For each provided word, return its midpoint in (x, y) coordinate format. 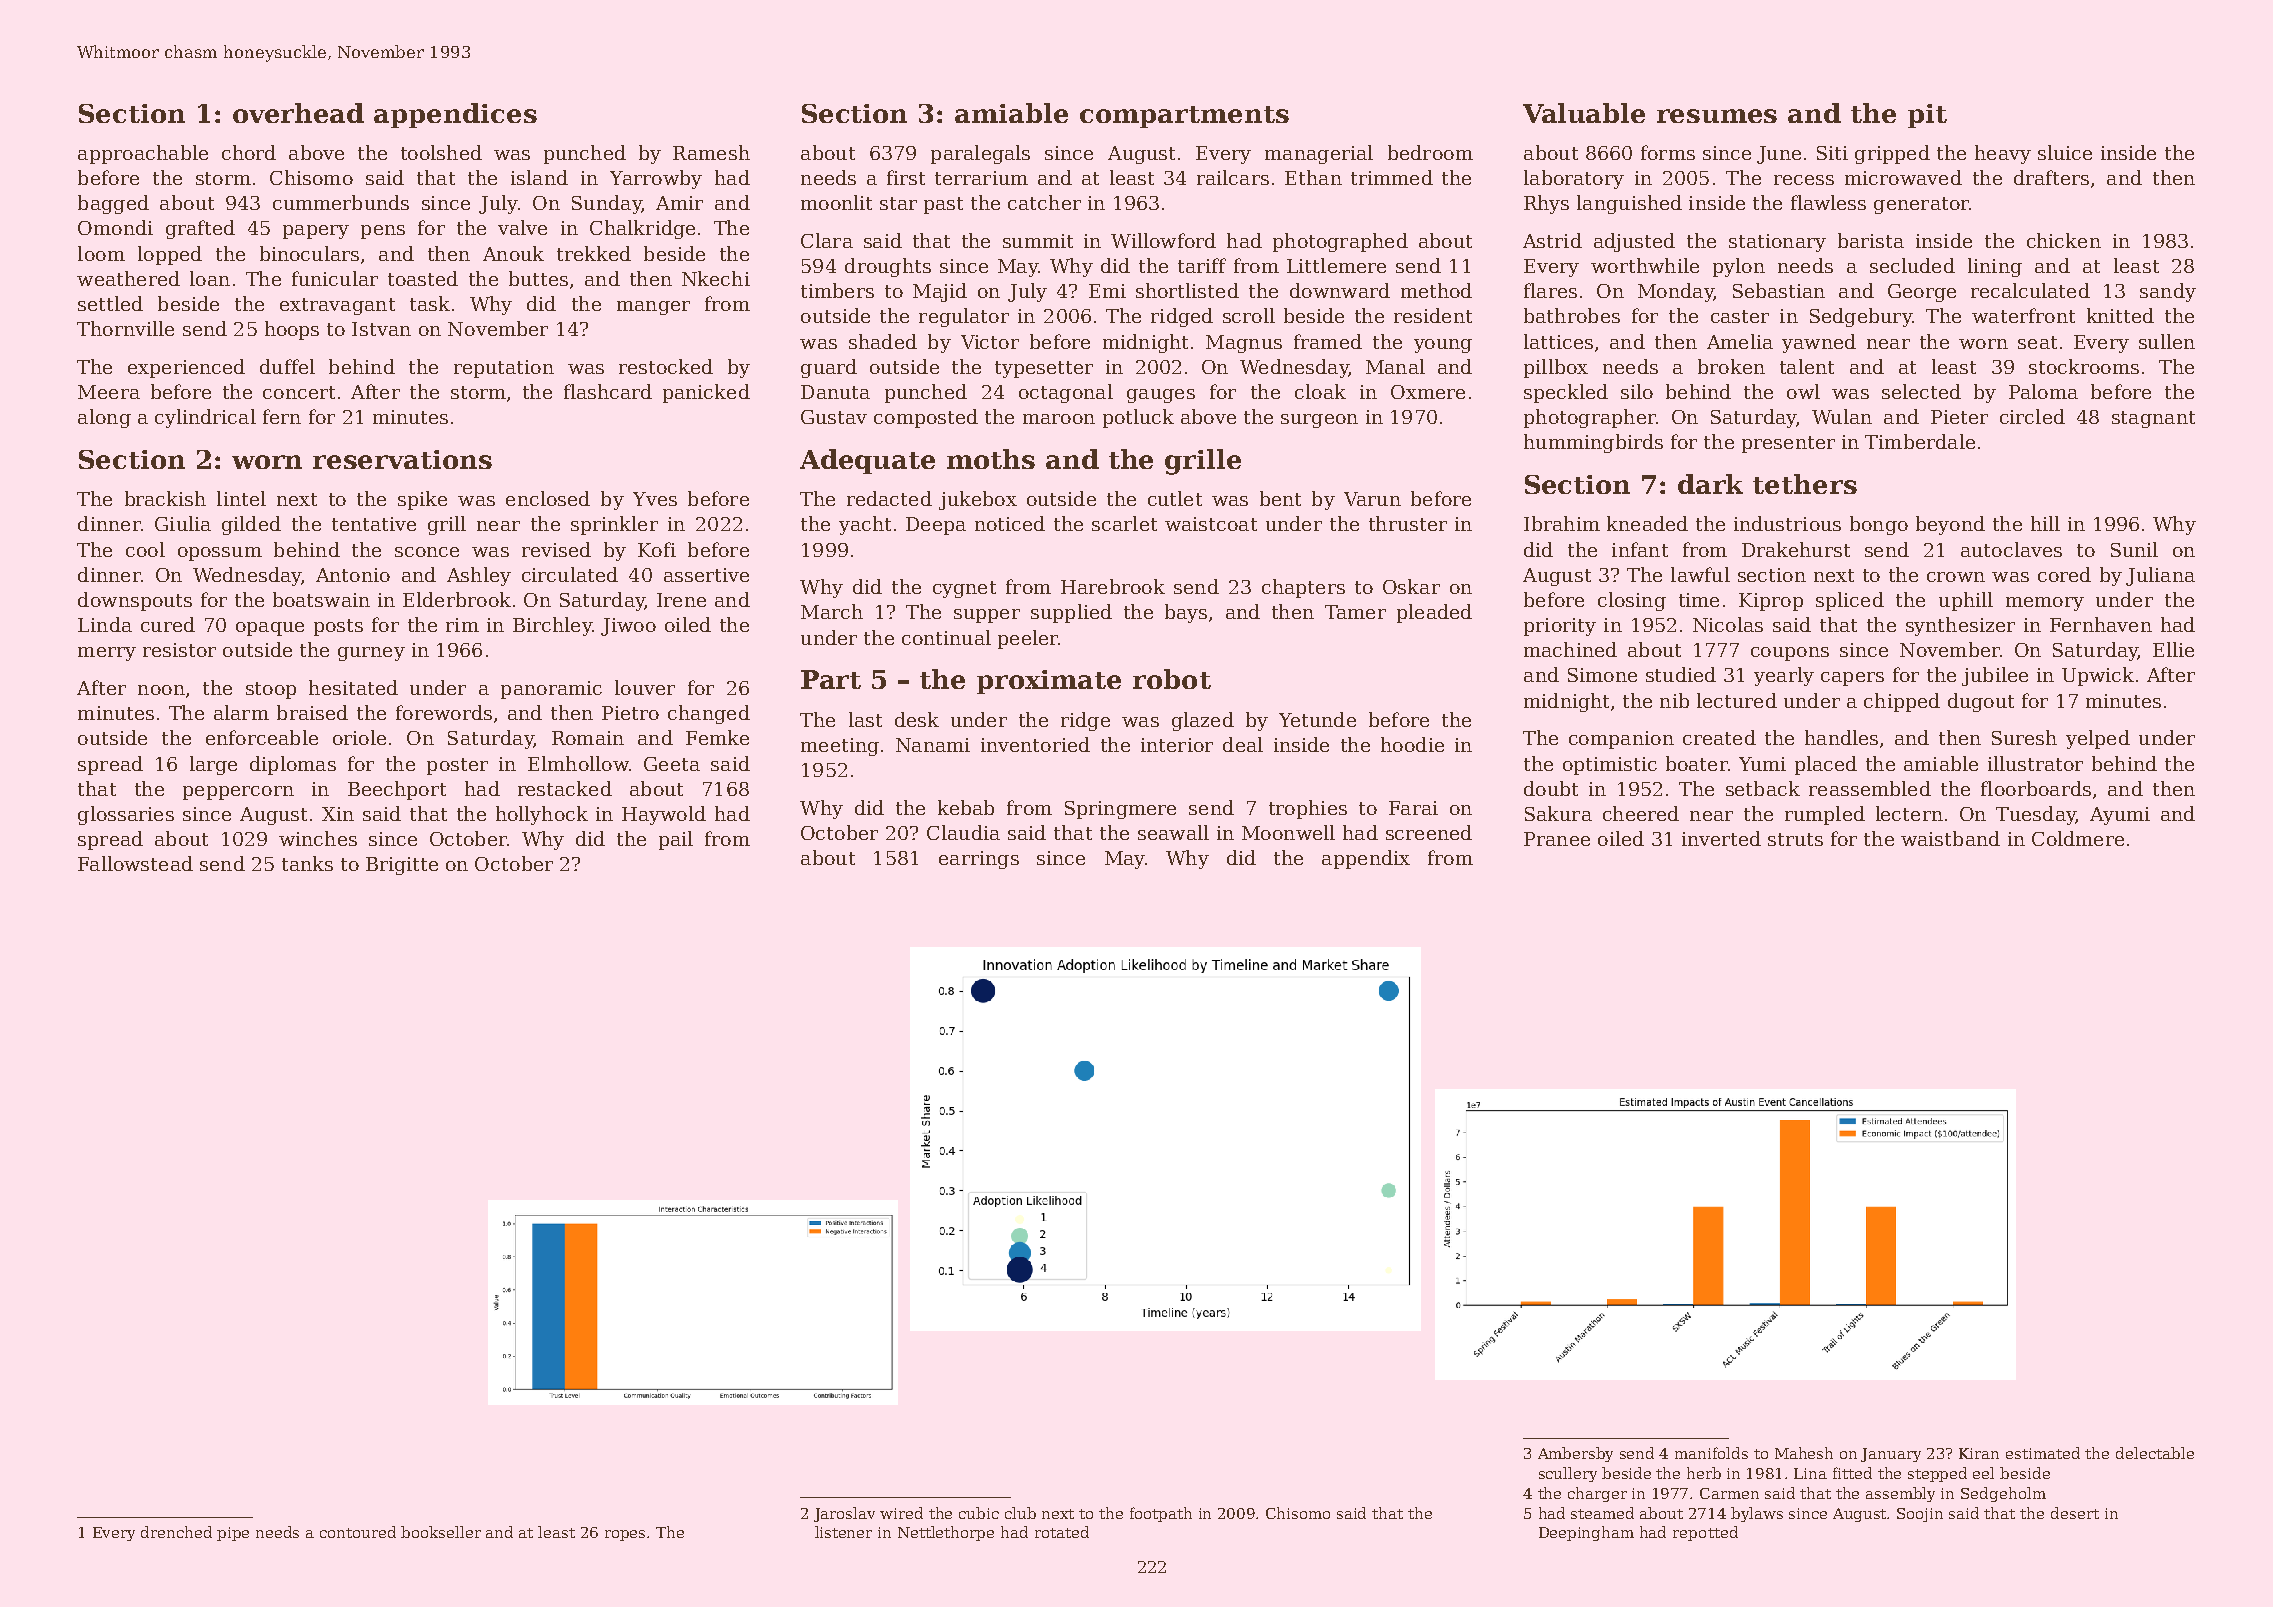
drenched (176, 1532)
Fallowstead (135, 863)
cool (145, 549)
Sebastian (1779, 290)
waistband (1950, 838)
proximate (1049, 682)
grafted (200, 229)
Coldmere (2078, 838)
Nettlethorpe (946, 1533)
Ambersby (1575, 1454)
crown (1956, 577)
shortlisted (1187, 290)
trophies (1308, 809)
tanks (307, 863)
